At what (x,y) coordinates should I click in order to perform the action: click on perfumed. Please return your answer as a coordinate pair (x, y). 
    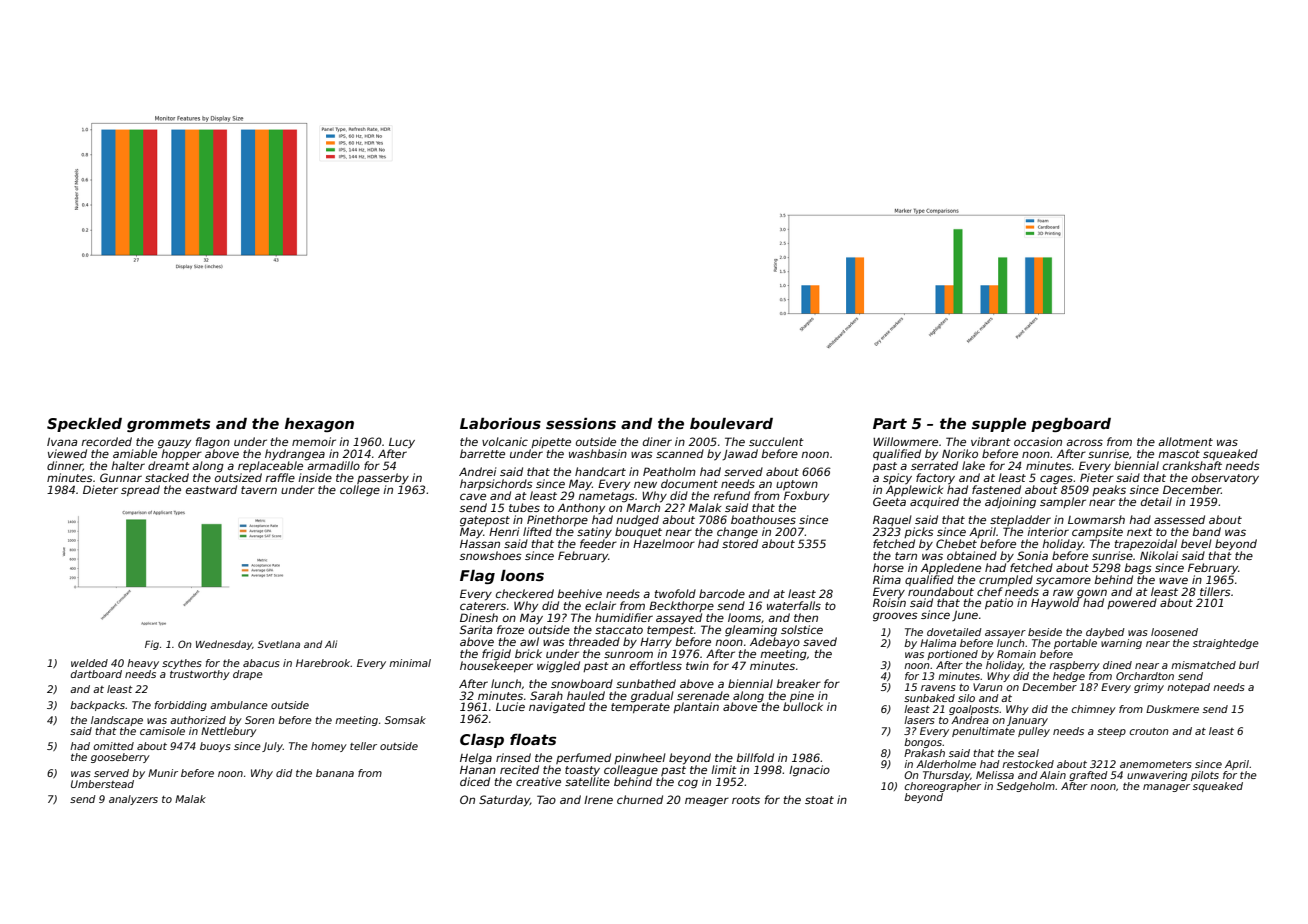
    Looking at the image, I should click on (583, 758).
